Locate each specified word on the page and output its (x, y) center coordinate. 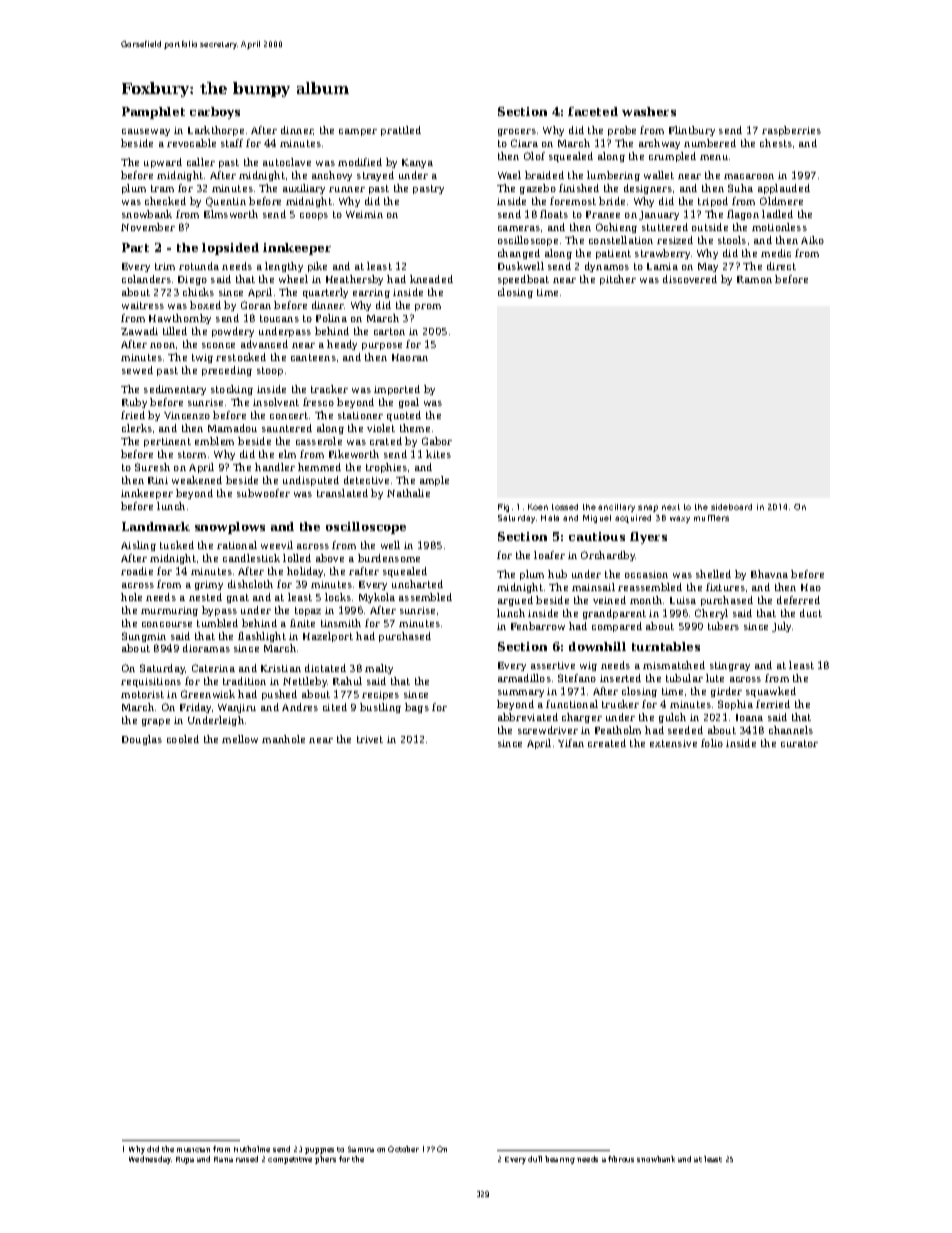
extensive (673, 743)
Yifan (571, 743)
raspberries (791, 131)
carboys (215, 113)
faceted (593, 111)
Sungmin (144, 637)
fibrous (621, 1159)
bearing (560, 1160)
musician (193, 1150)
